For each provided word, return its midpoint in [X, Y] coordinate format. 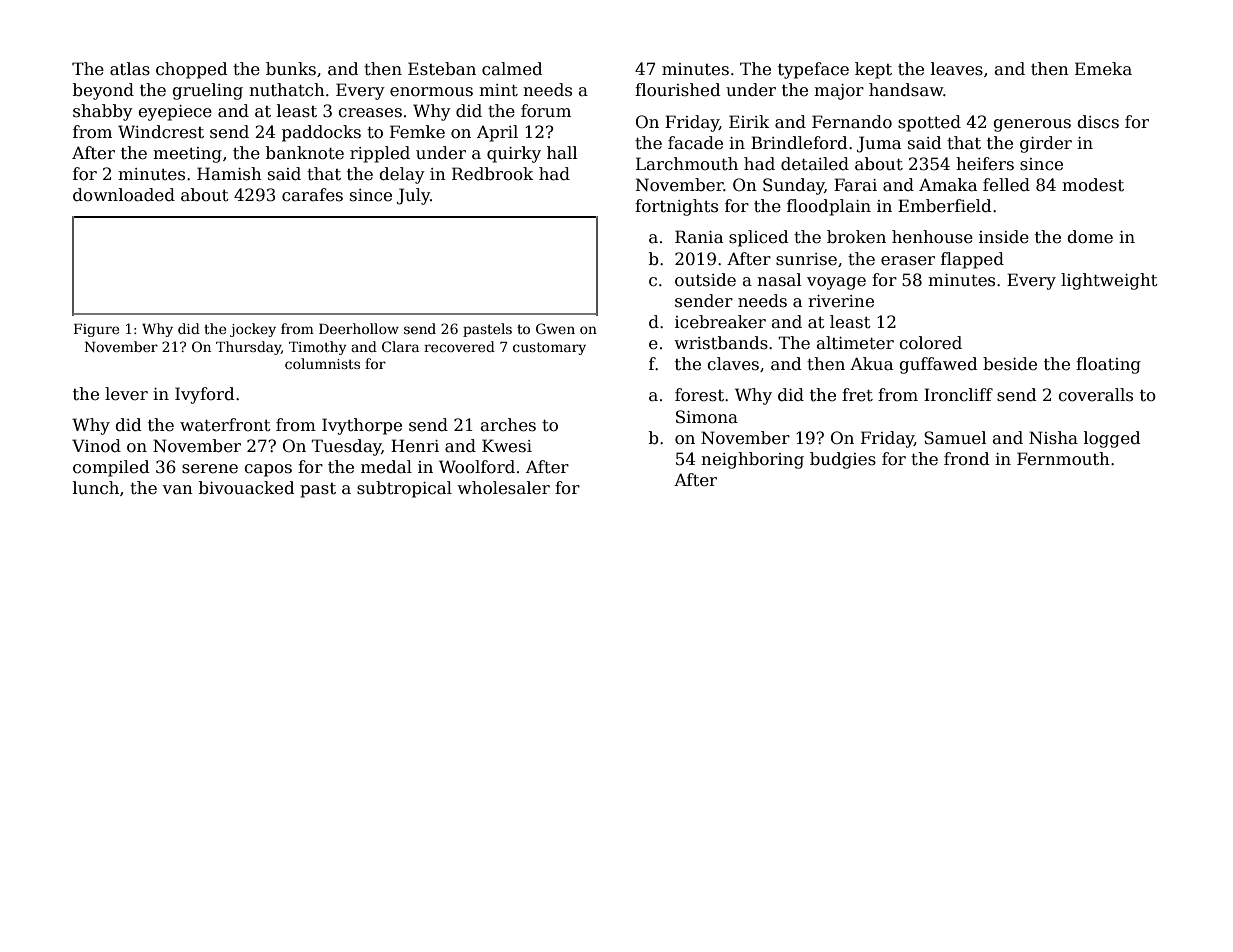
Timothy [318, 348]
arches [508, 425]
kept [873, 70]
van [177, 490]
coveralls [1095, 395]
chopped [191, 70]
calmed [512, 69]
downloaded [124, 195]
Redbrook [493, 174]
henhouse [932, 237]
